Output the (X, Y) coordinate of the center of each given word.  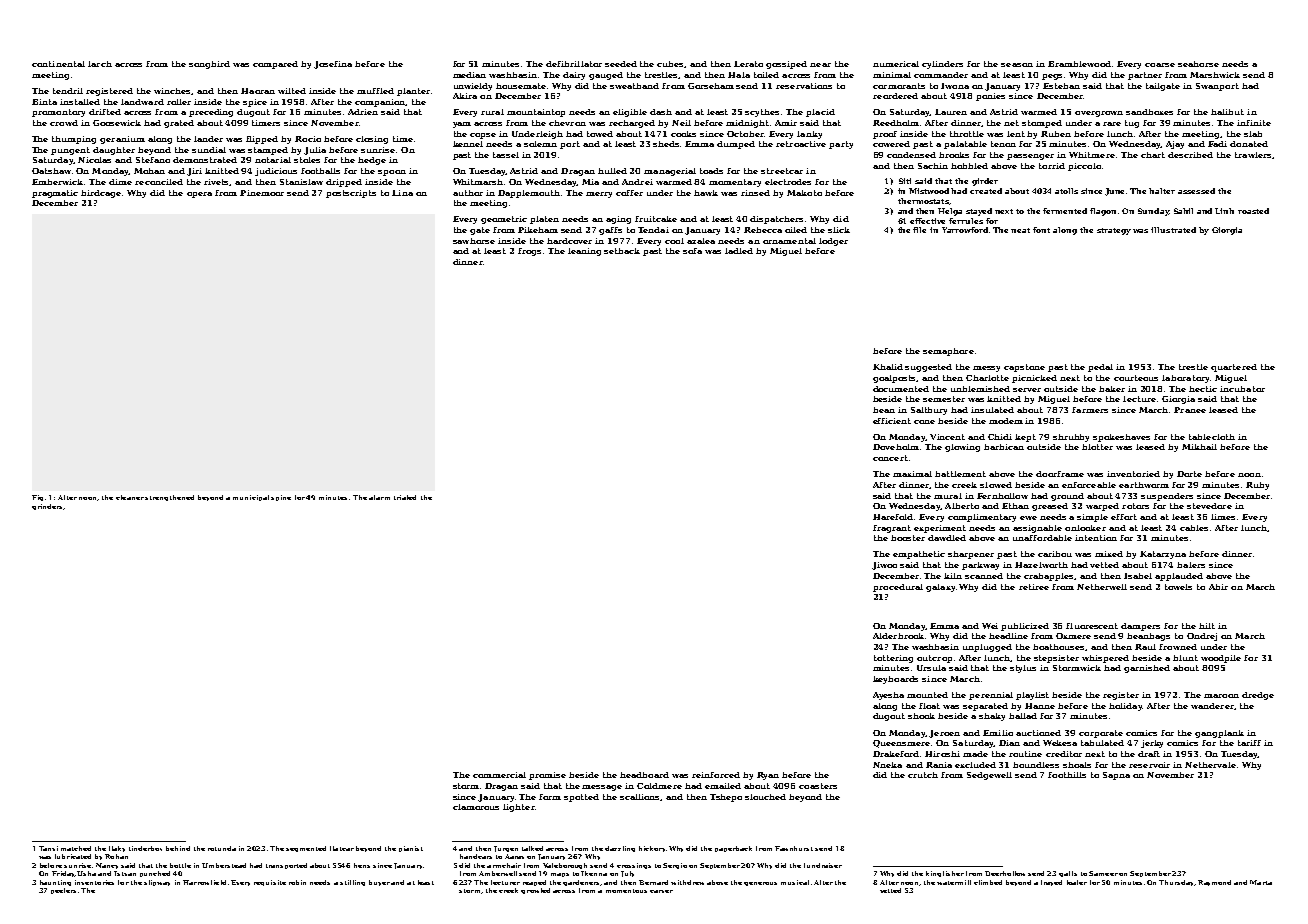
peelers (63, 891)
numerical (896, 64)
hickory (652, 849)
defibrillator (574, 64)
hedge (372, 161)
